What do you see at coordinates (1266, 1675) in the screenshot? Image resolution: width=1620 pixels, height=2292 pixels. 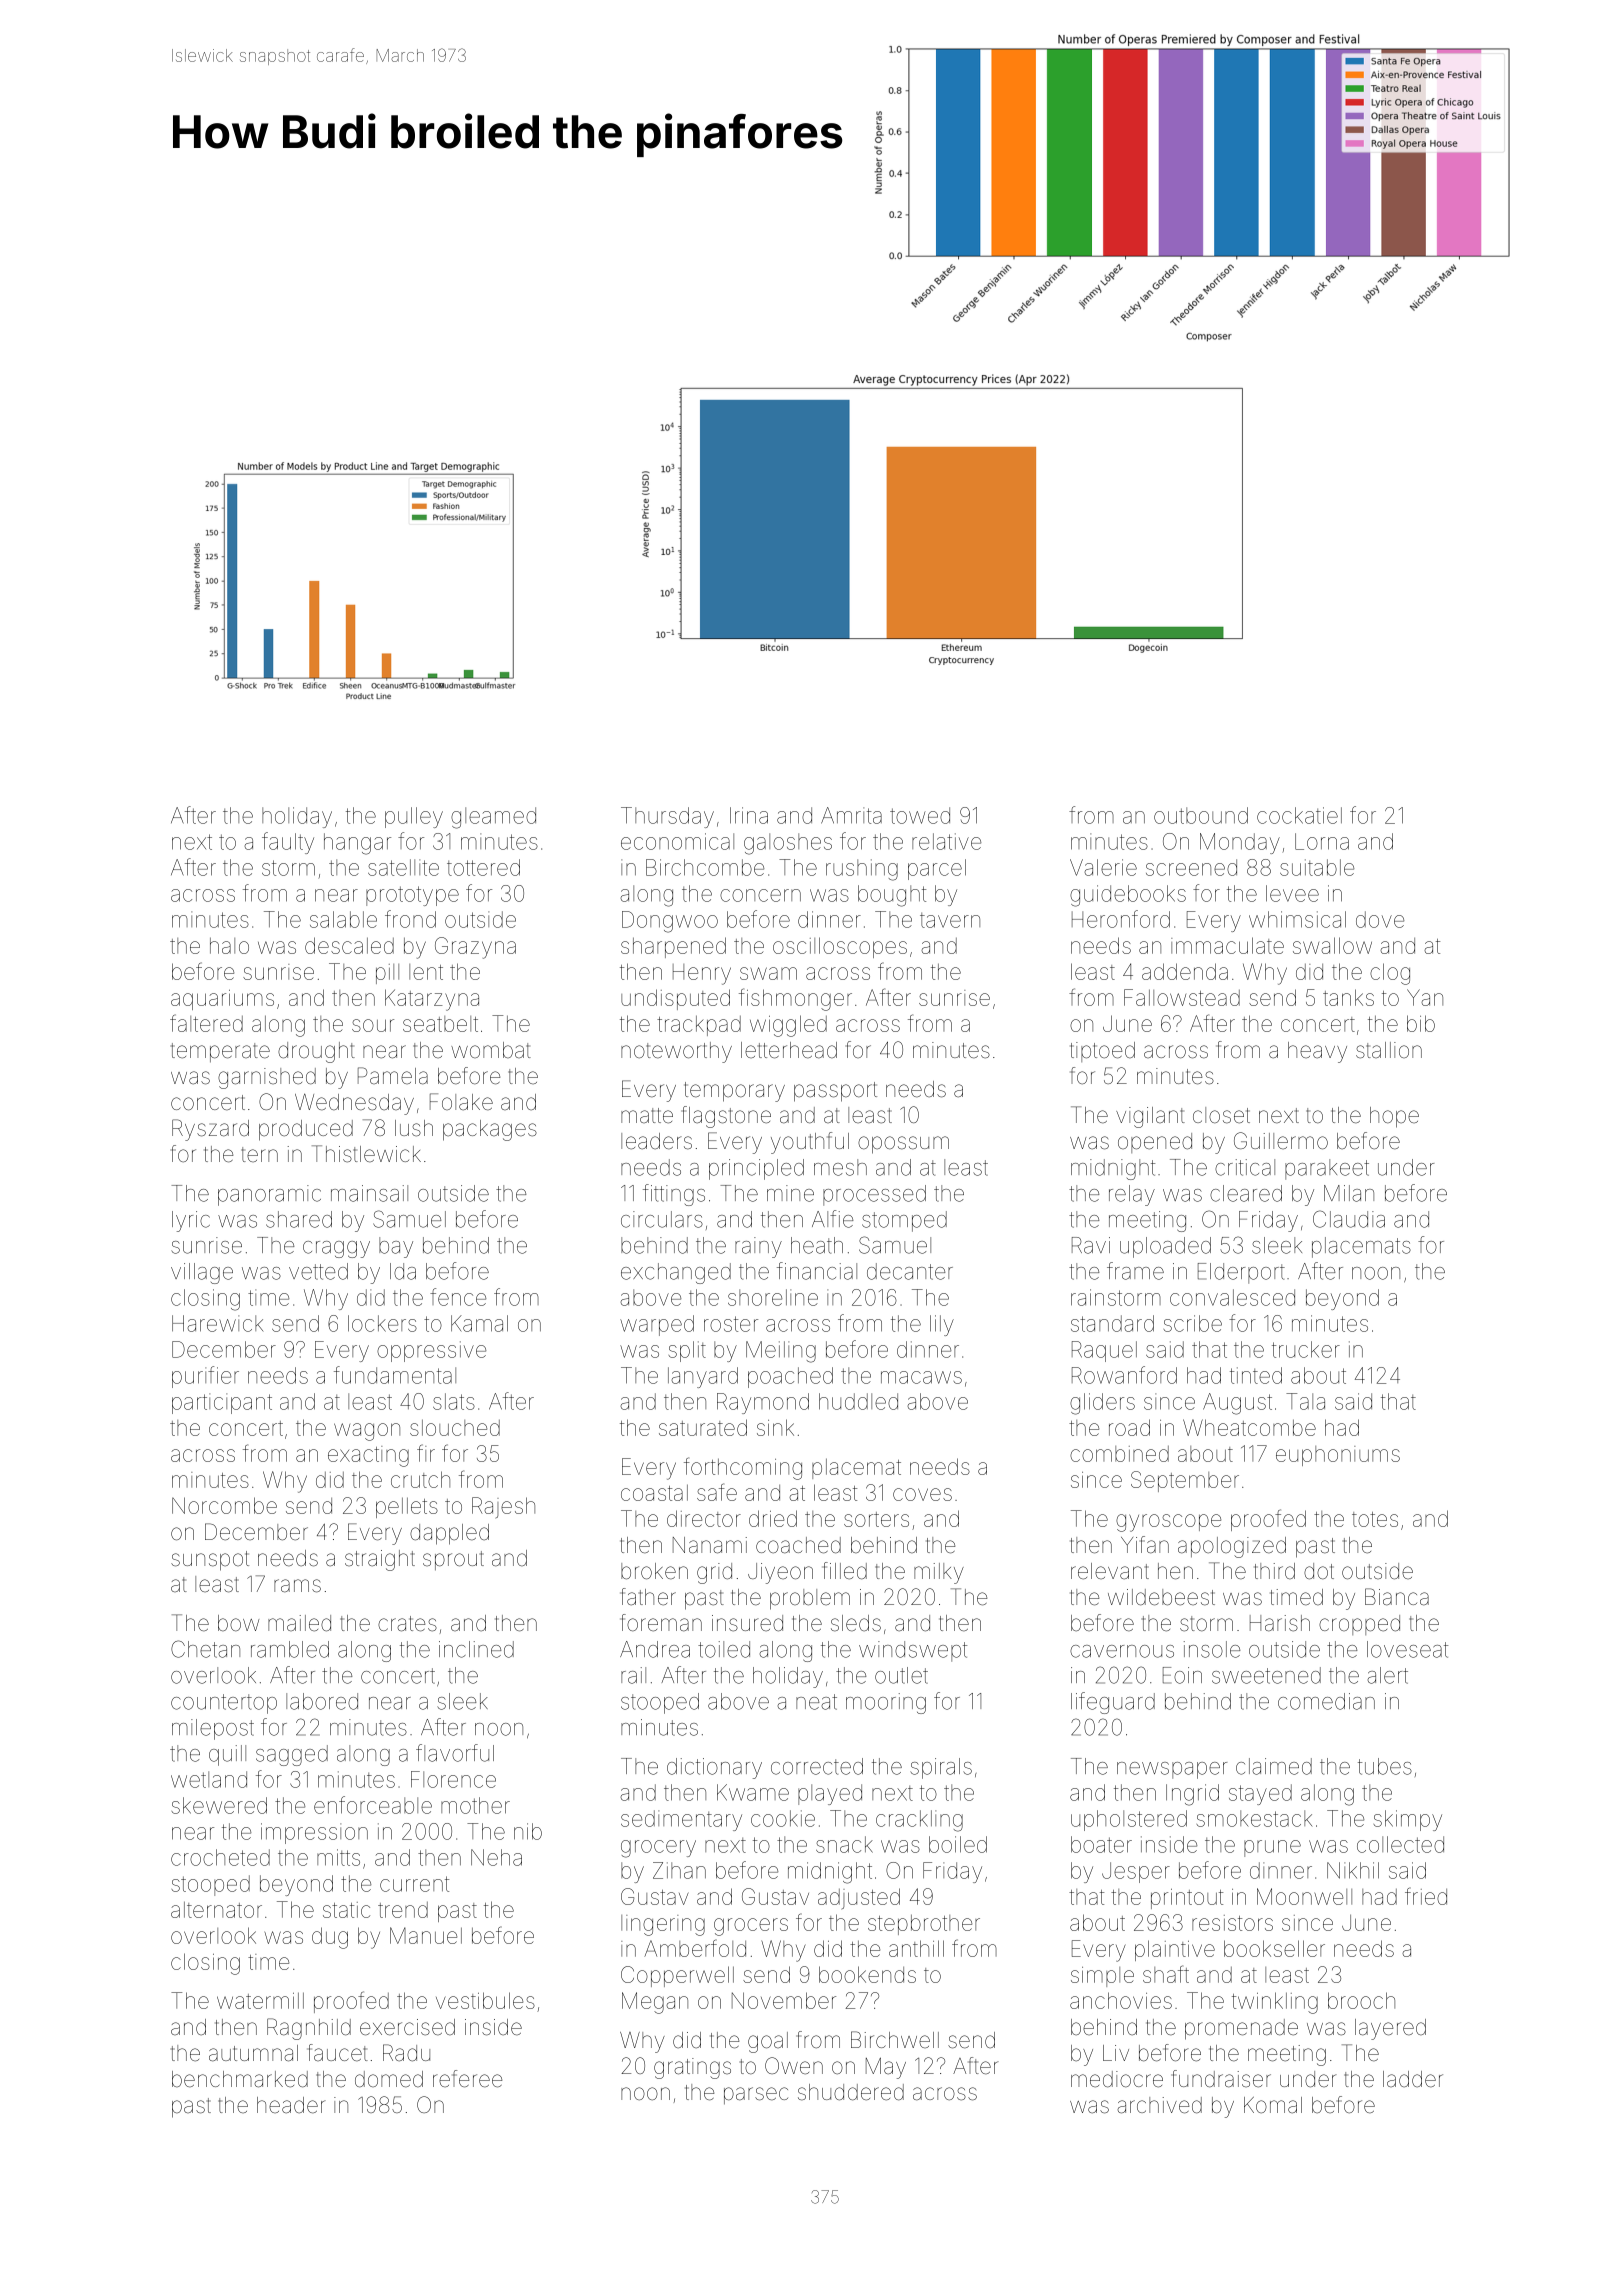 I see `sweetened` at bounding box center [1266, 1675].
